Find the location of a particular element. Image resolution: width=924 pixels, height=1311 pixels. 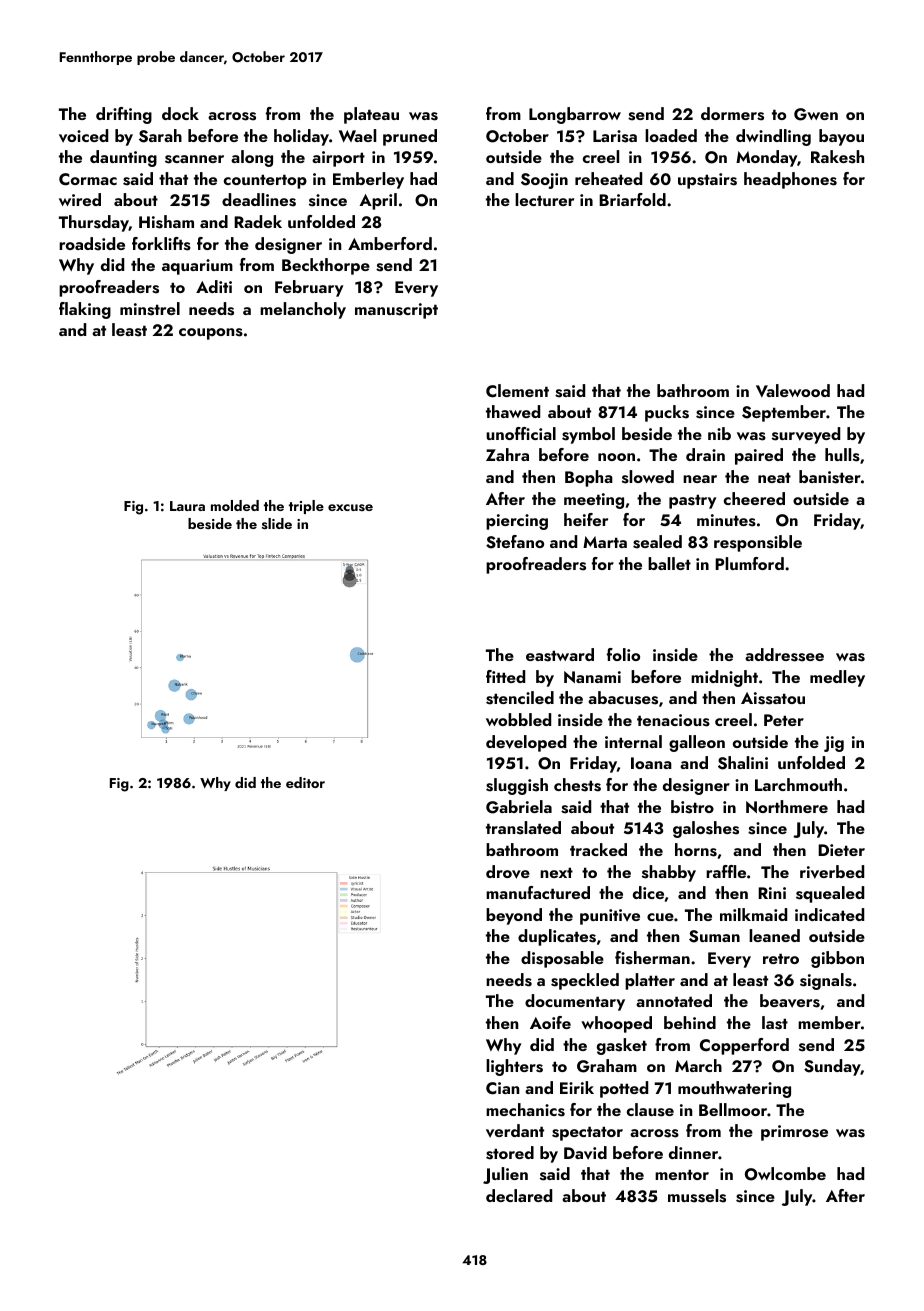

stored is located at coordinates (510, 1153).
